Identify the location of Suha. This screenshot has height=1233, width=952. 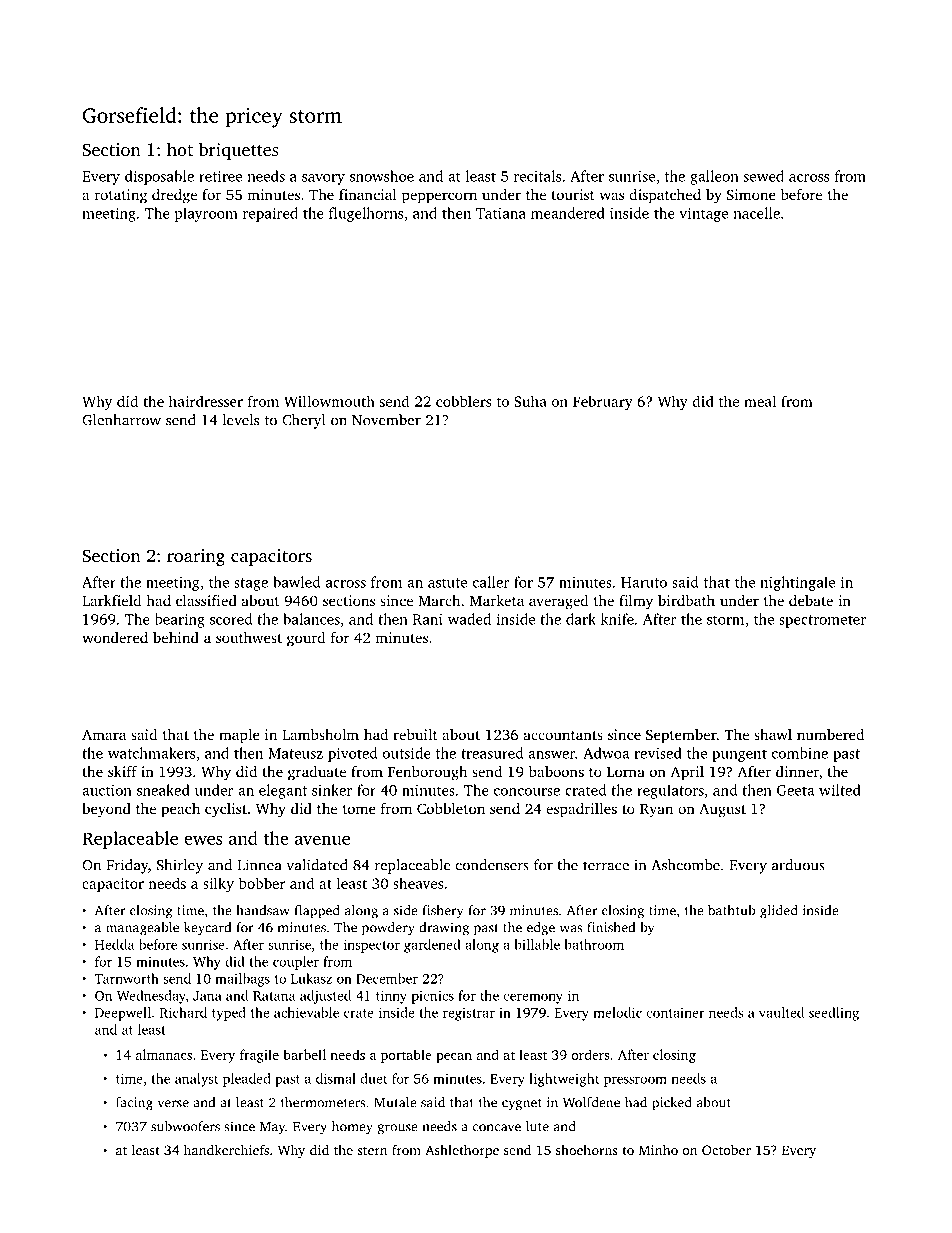
(530, 401).
